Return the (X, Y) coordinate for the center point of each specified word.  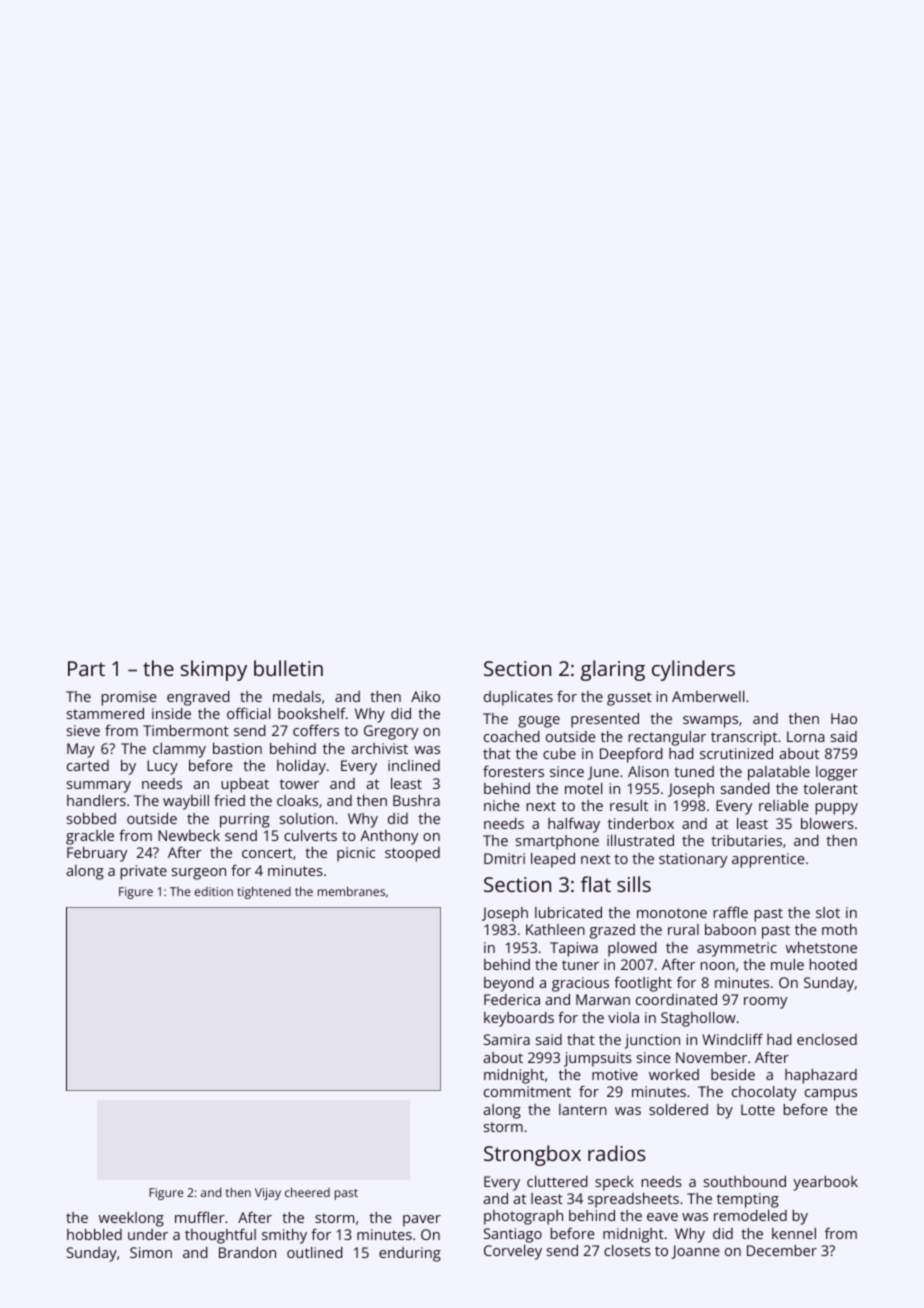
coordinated (676, 999)
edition (213, 891)
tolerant (830, 788)
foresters (513, 771)
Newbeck (189, 835)
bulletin (288, 668)
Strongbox (532, 1155)
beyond (509, 984)
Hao (844, 718)
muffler (199, 1217)
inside (171, 713)
